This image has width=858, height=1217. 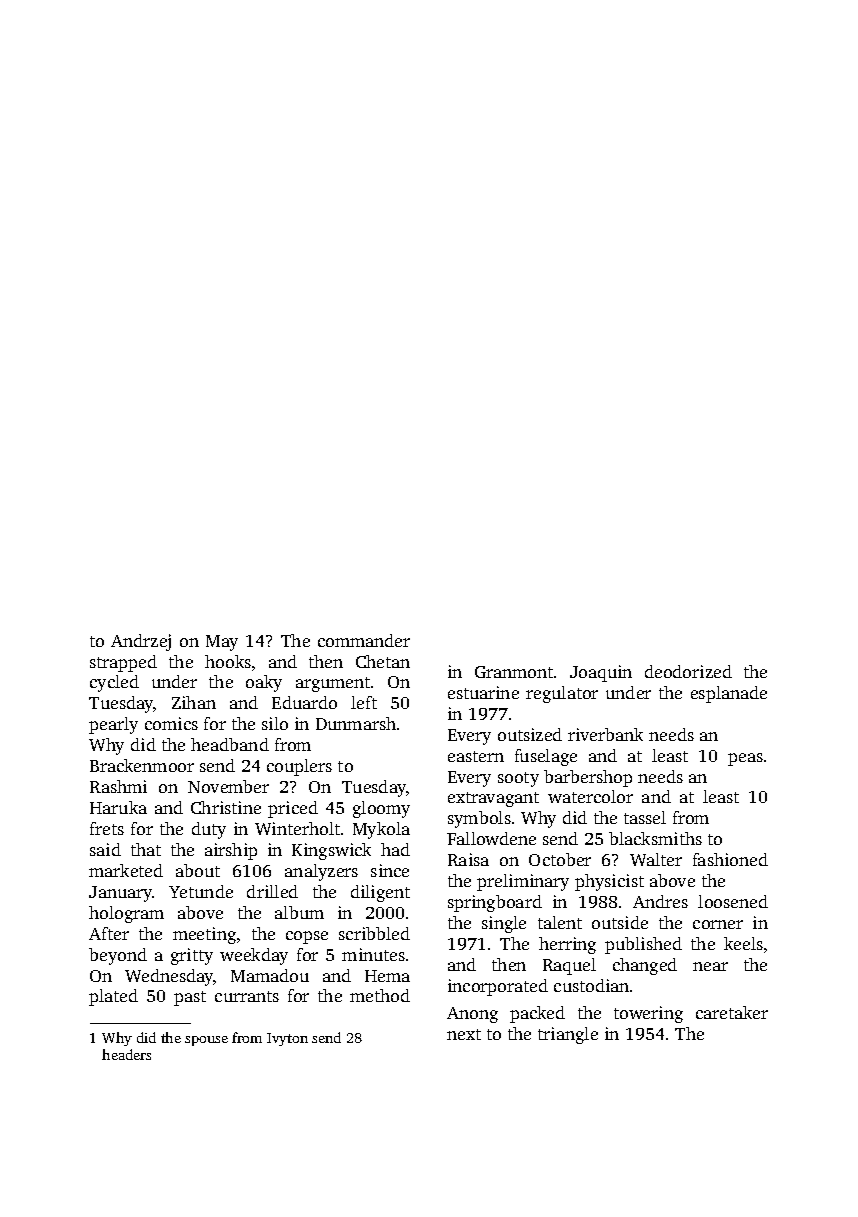 I want to click on triangle, so click(x=568, y=1035).
